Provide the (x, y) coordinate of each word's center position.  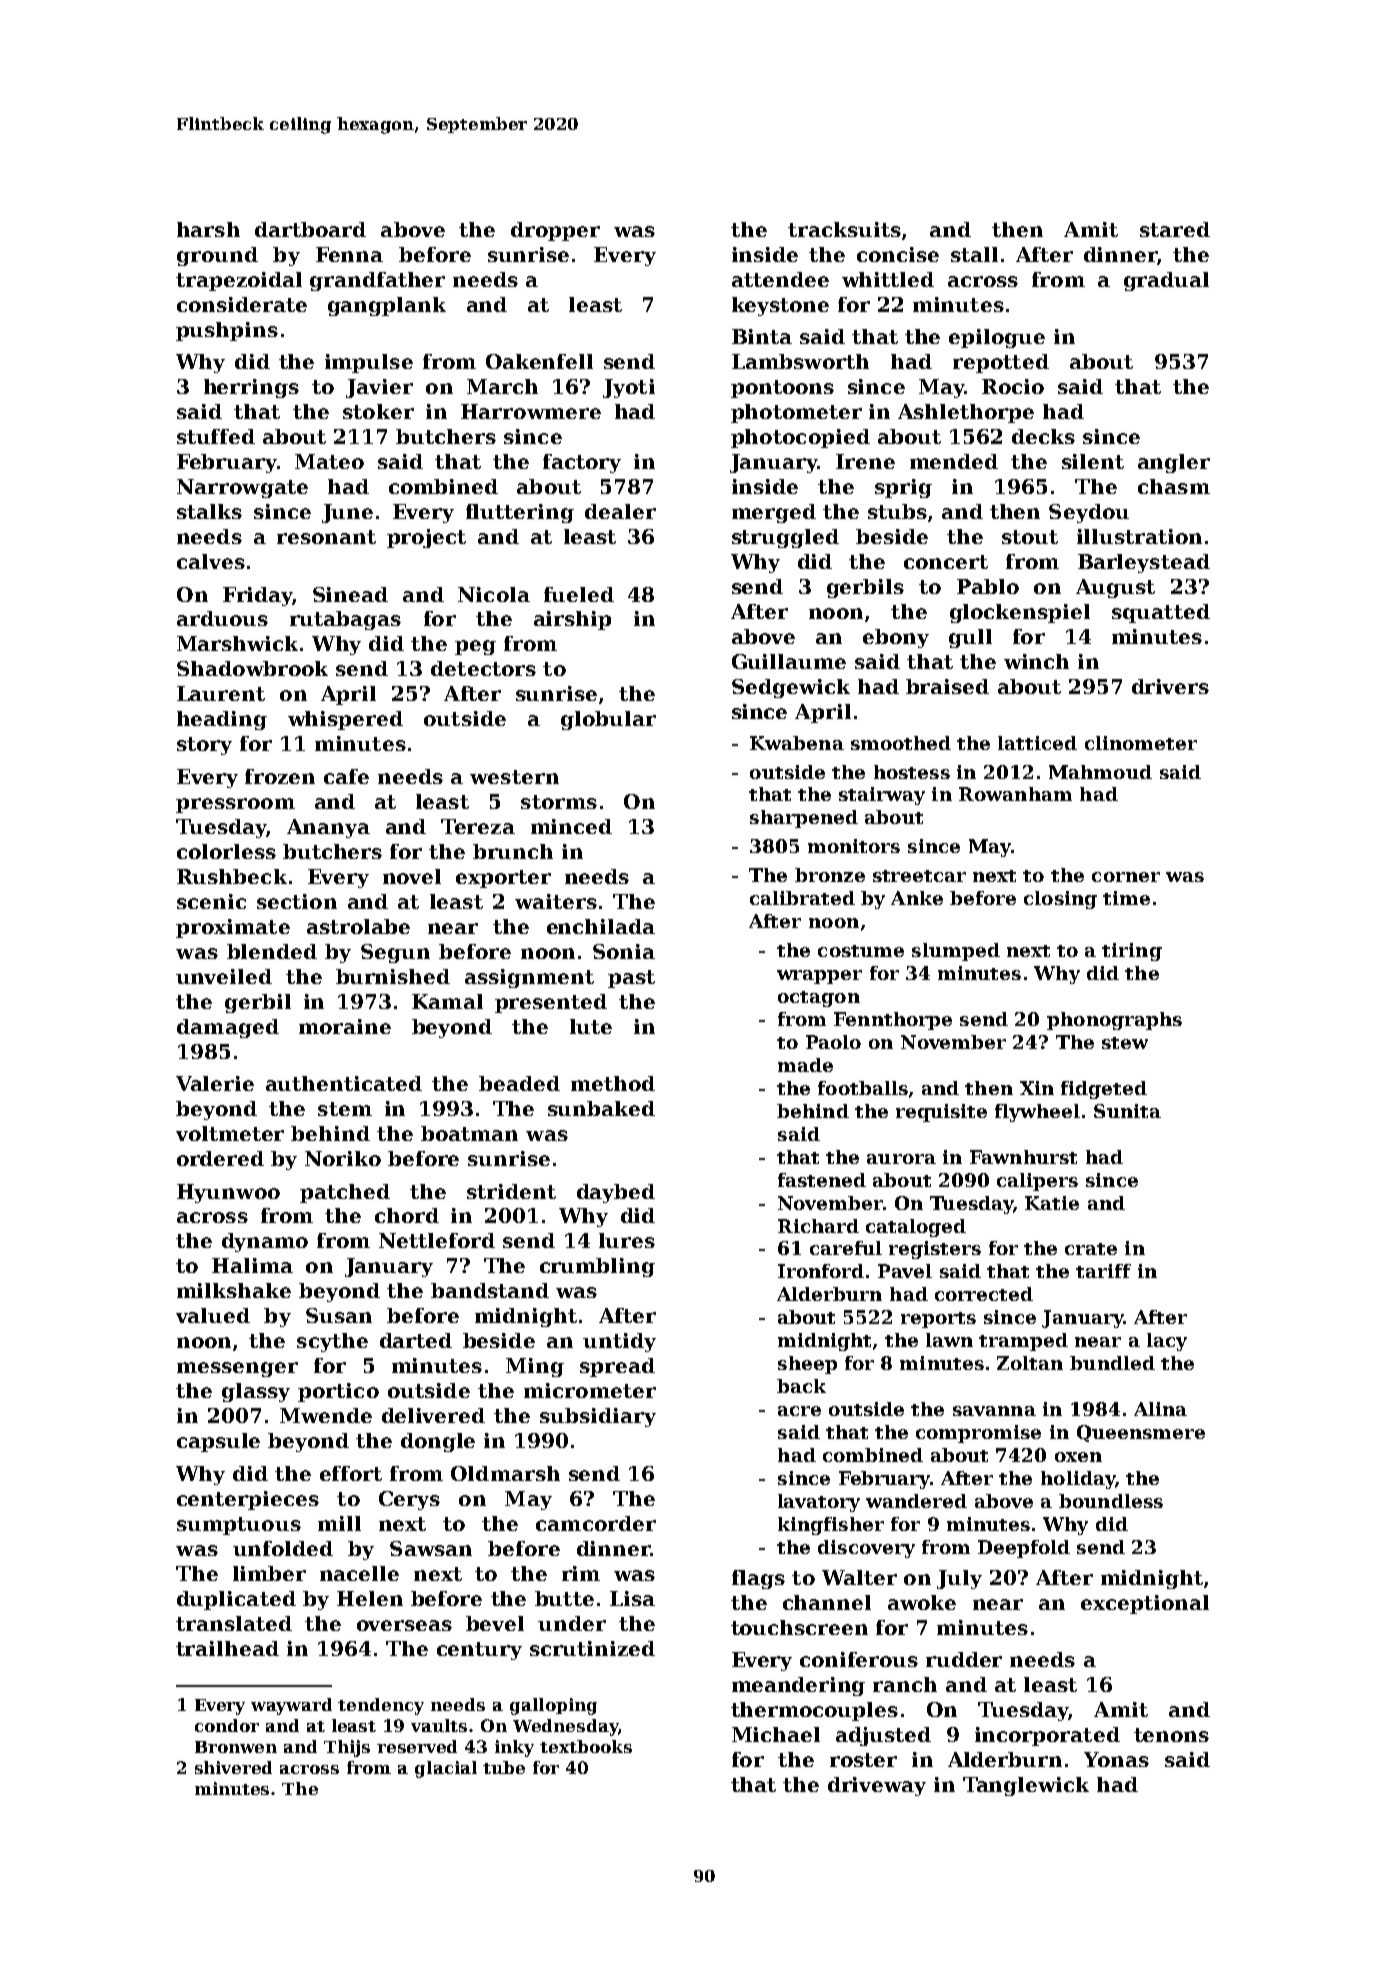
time (1126, 898)
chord (407, 1215)
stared (1175, 229)
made (805, 1065)
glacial (446, 1769)
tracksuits (844, 229)
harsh (208, 229)
